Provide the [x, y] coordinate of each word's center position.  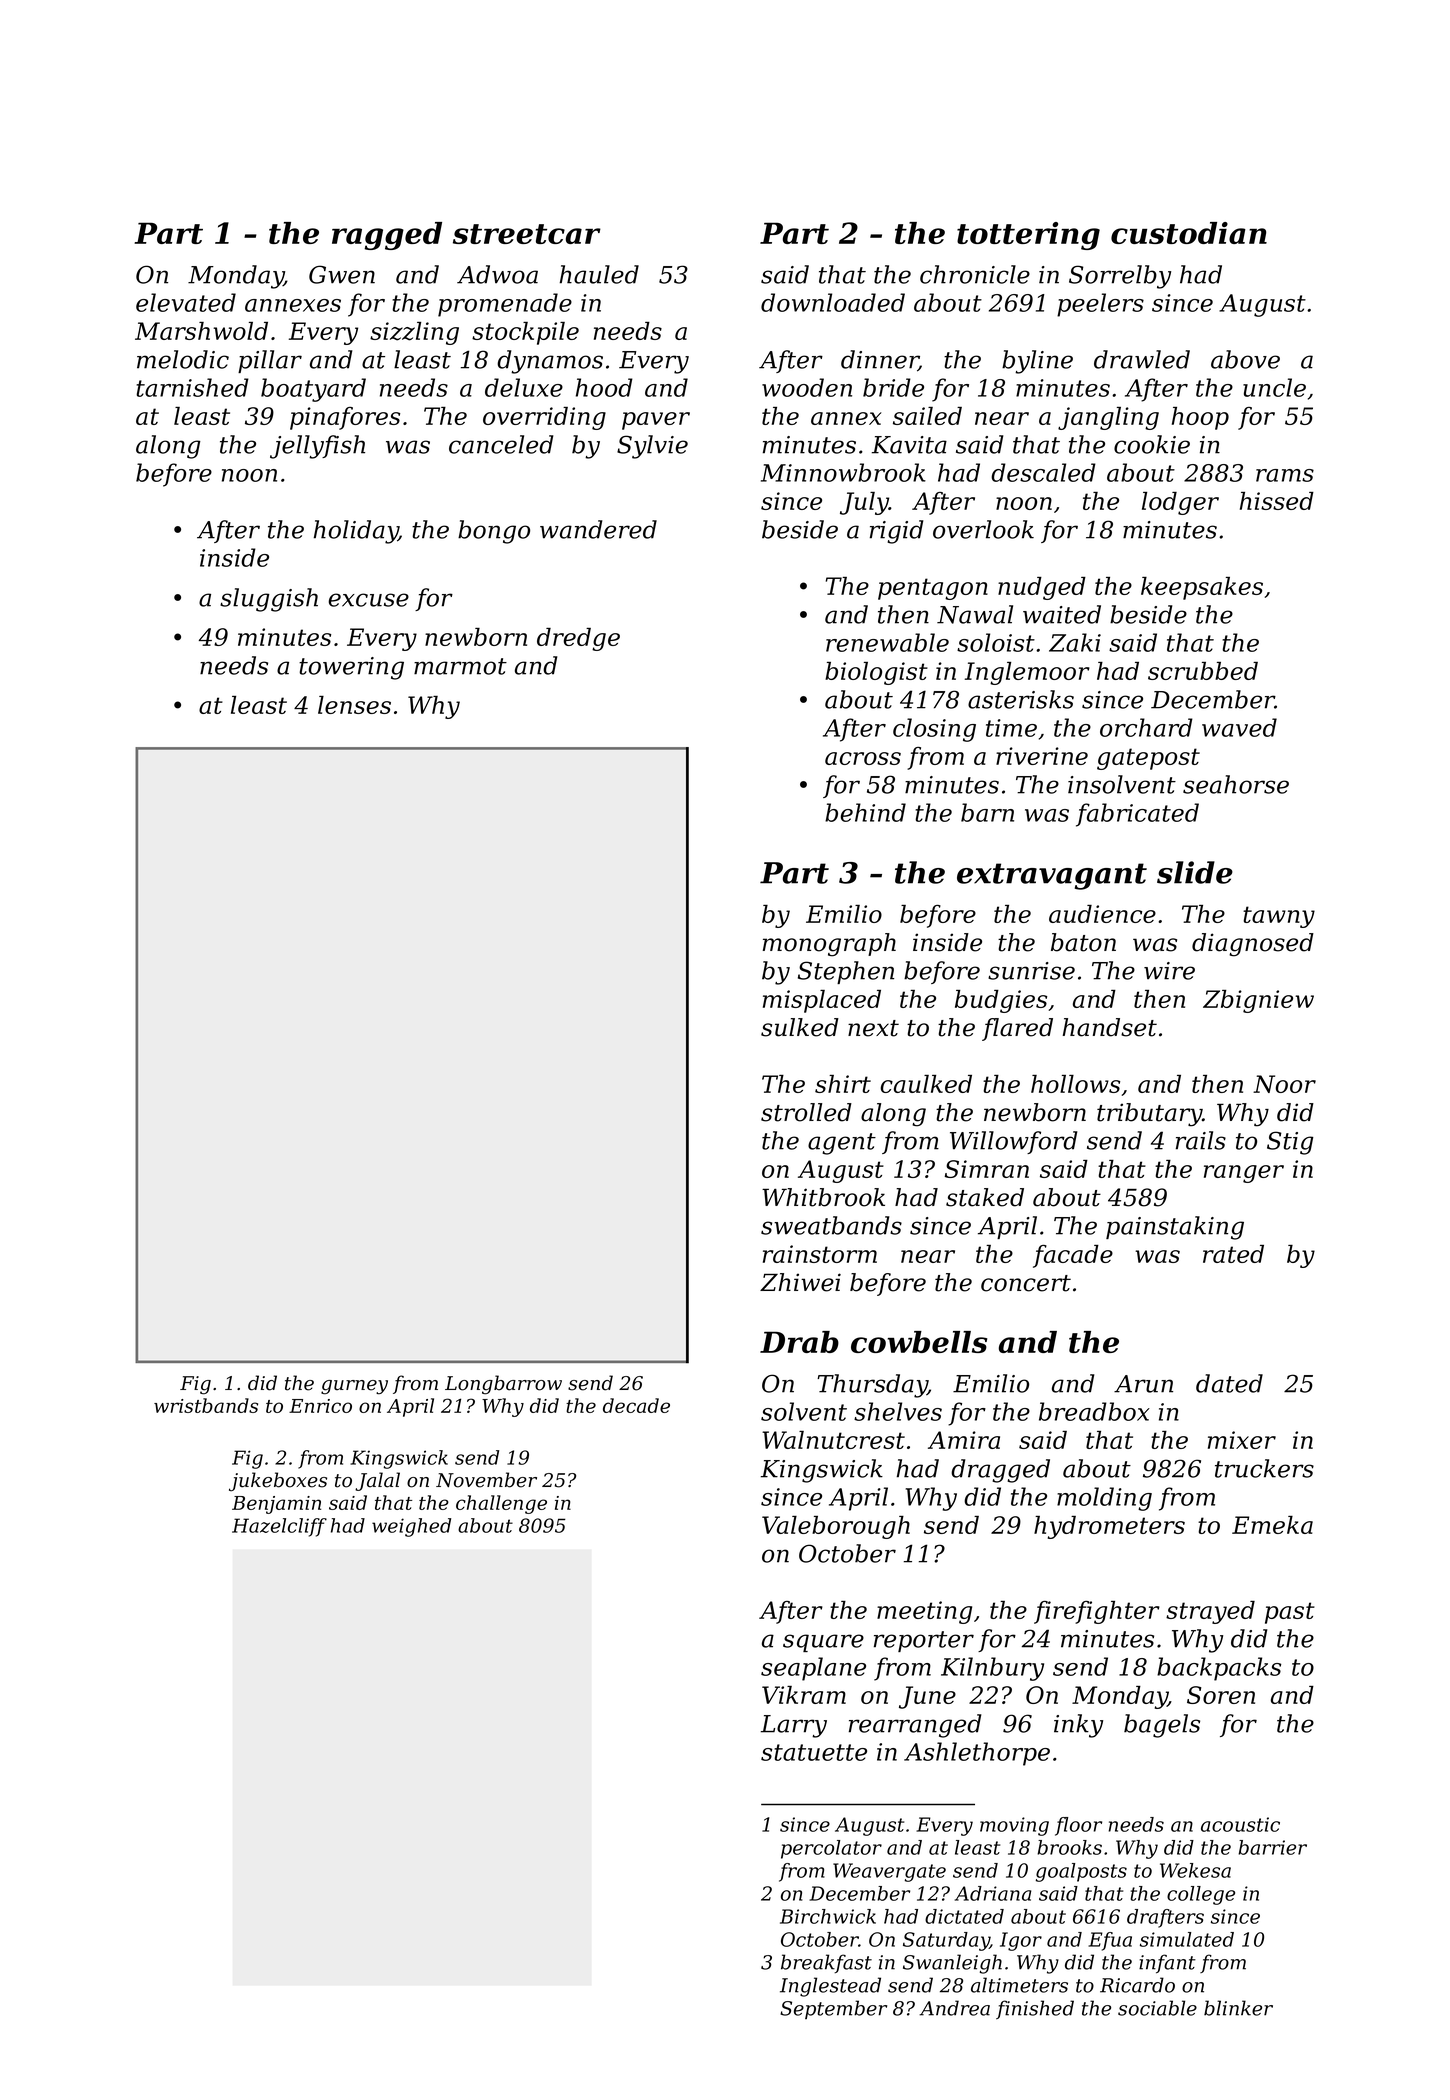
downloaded [833, 302]
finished [1035, 2009]
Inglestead [830, 1987]
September [833, 2009]
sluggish [269, 600]
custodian [1189, 233]
